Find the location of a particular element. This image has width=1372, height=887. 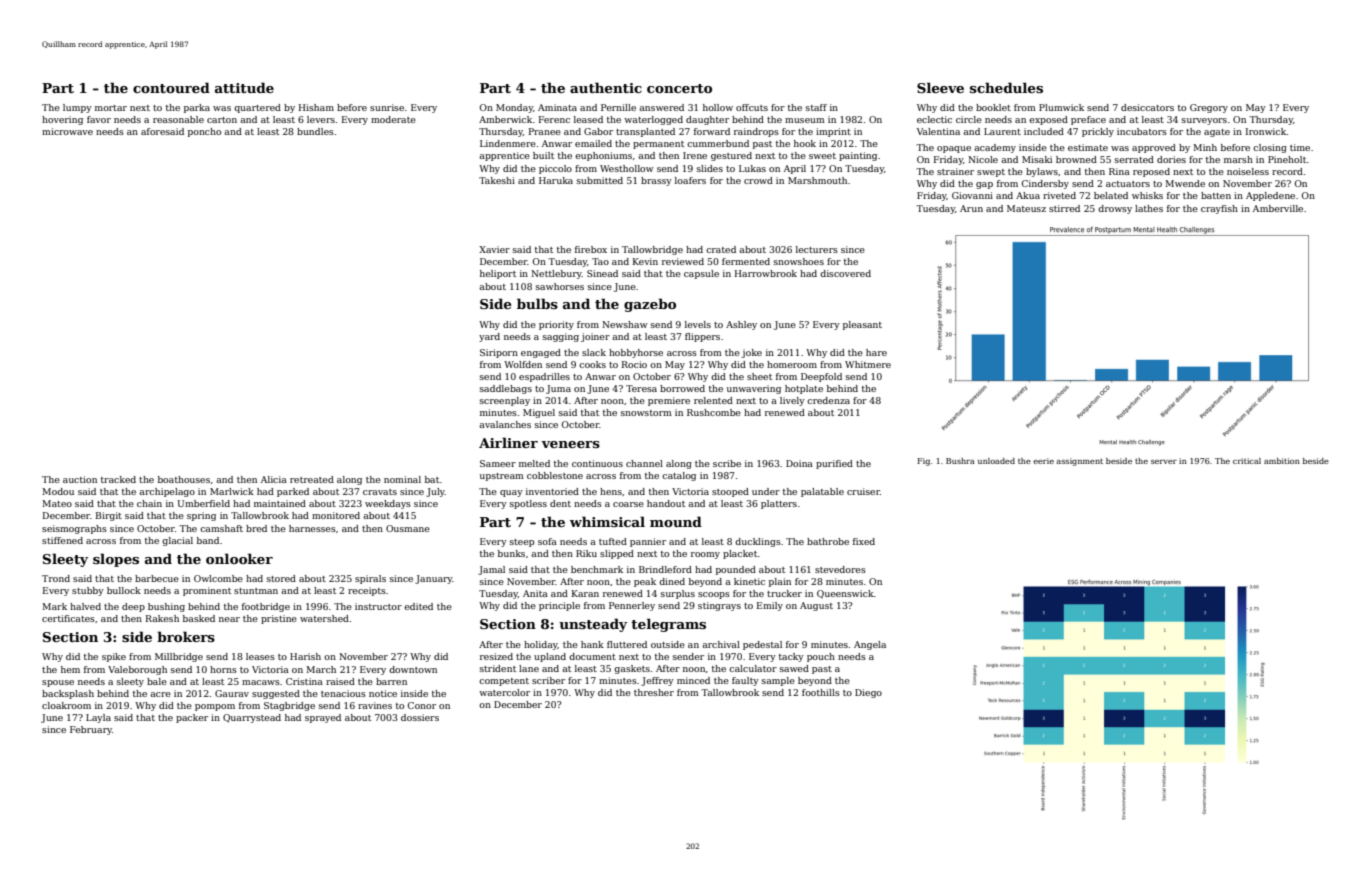

contoured is located at coordinates (171, 87).
